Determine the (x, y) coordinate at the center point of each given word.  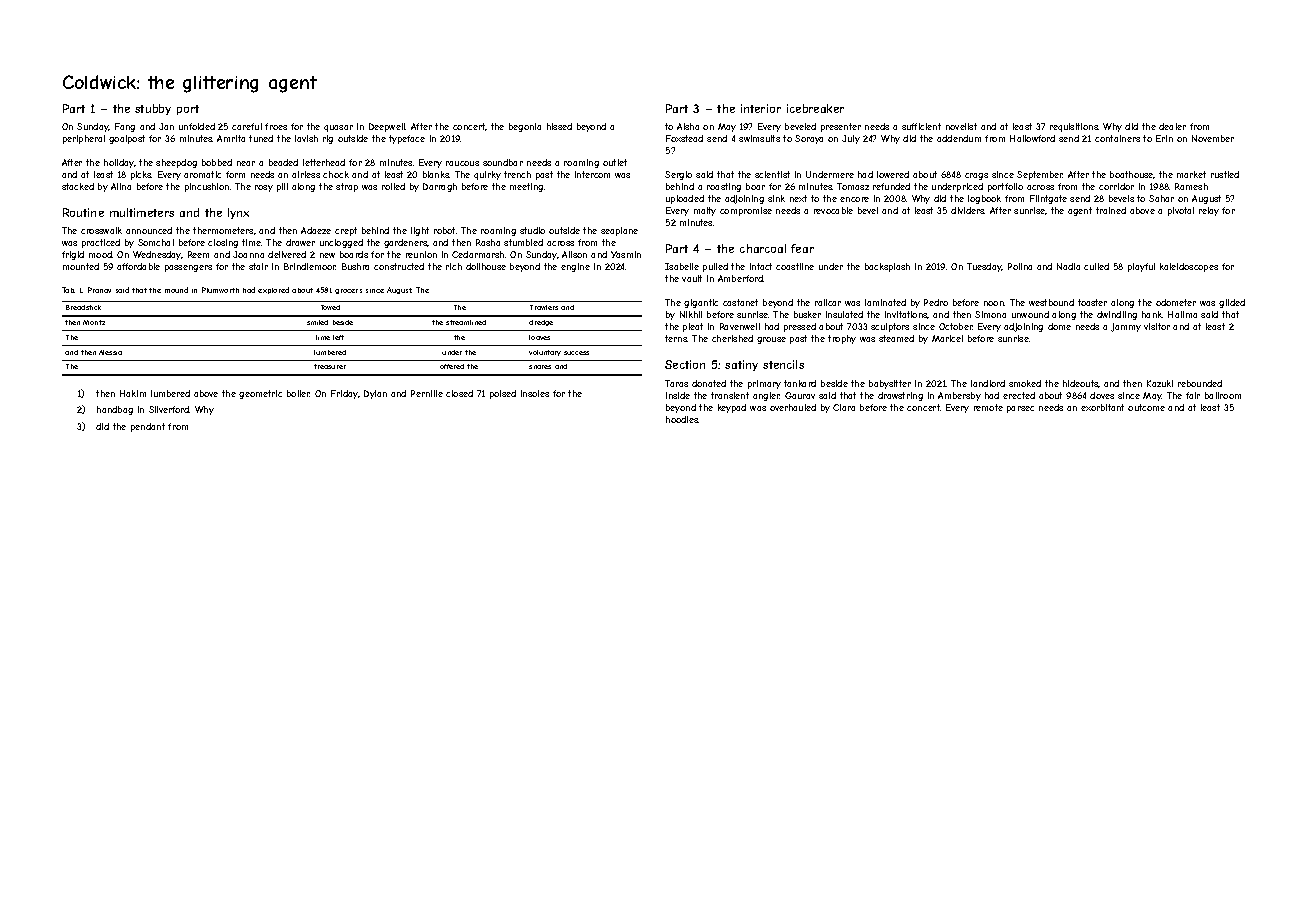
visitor (1157, 326)
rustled (1225, 174)
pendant (148, 427)
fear (802, 248)
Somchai (156, 242)
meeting (526, 187)
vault (692, 278)
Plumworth (220, 290)
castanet (740, 302)
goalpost (127, 139)
